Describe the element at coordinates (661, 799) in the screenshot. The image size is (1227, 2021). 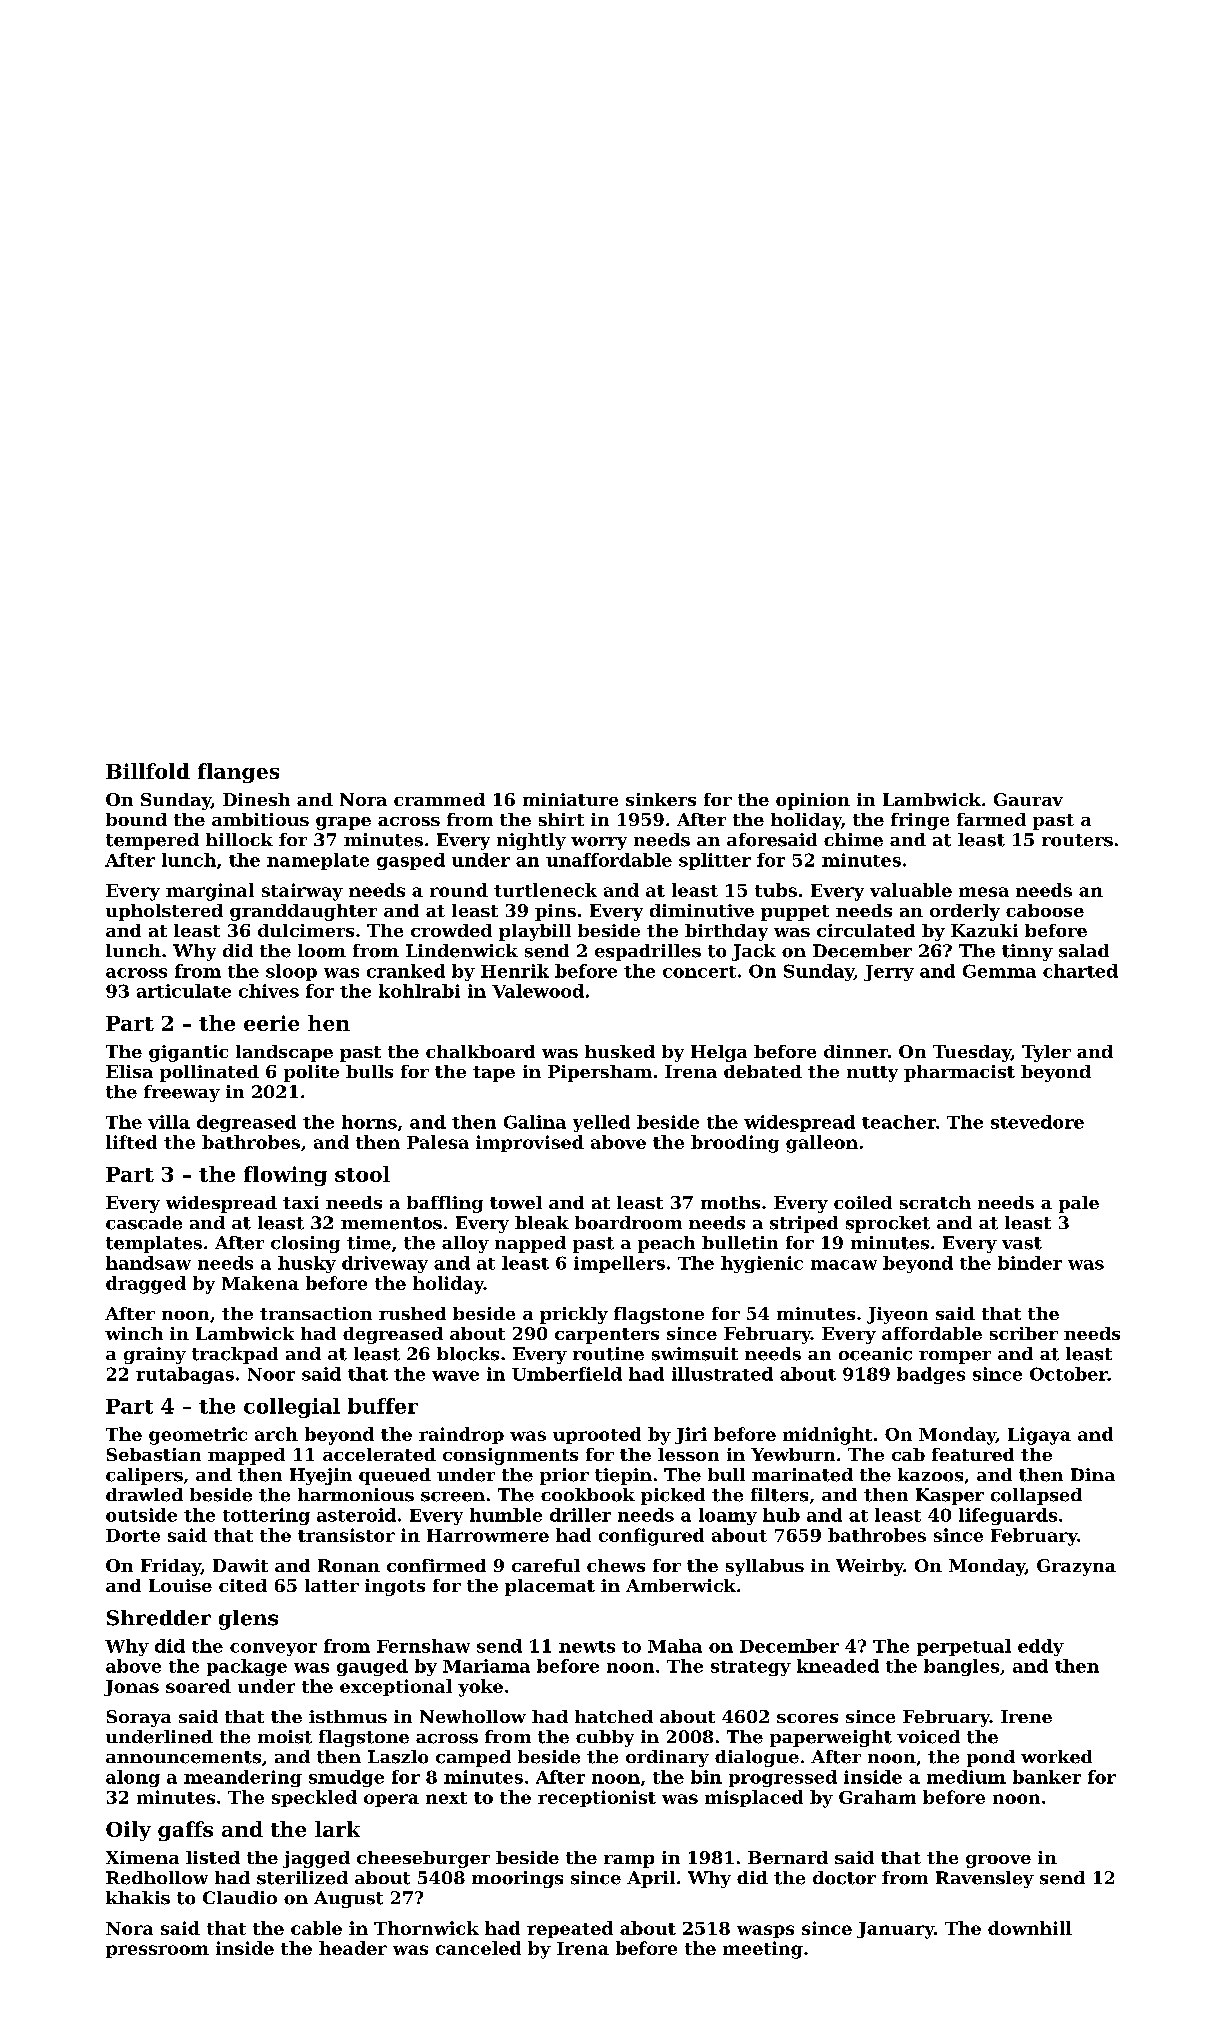
I see `sinkers` at that location.
